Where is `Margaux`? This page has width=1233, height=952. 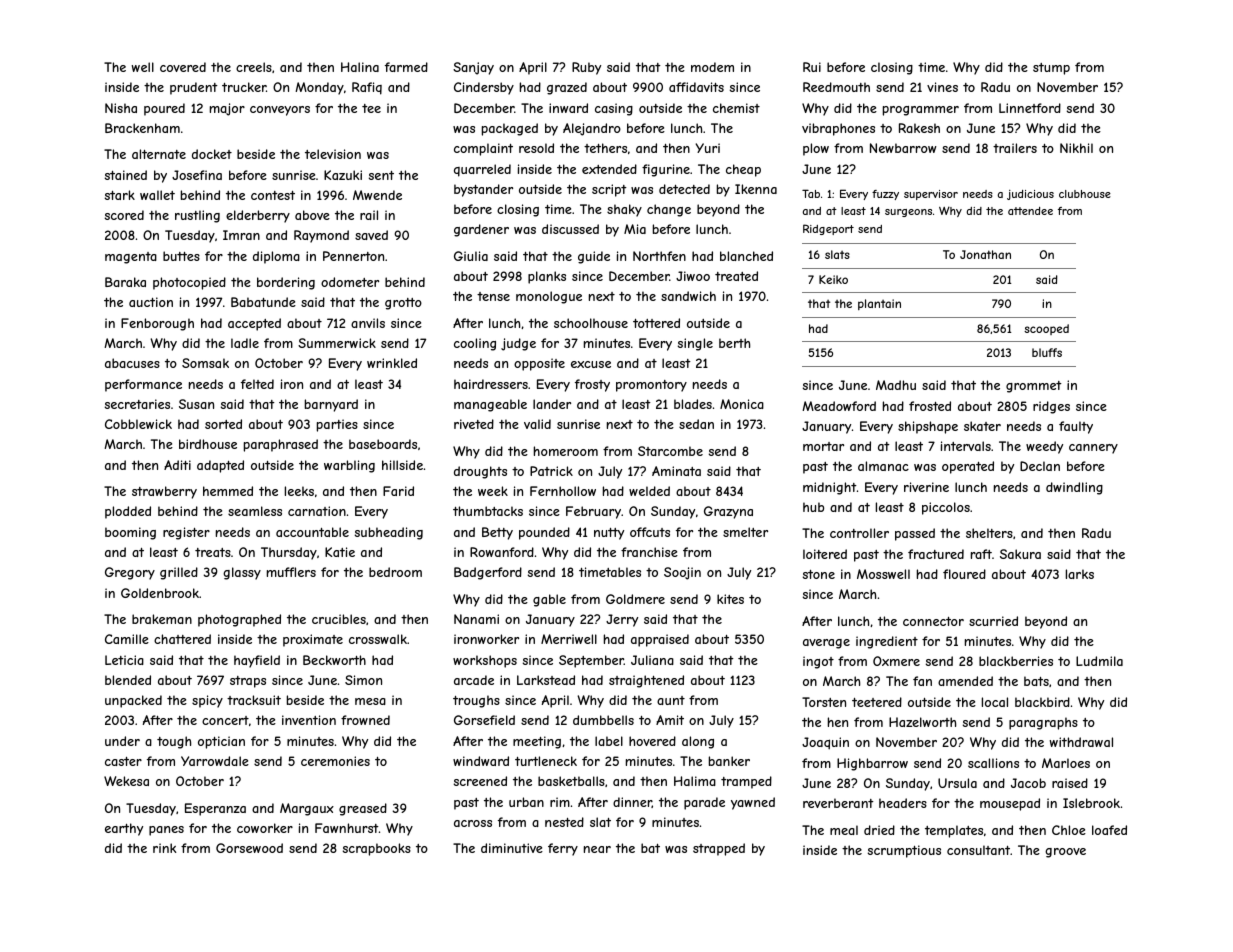
Margaux is located at coordinates (307, 809).
